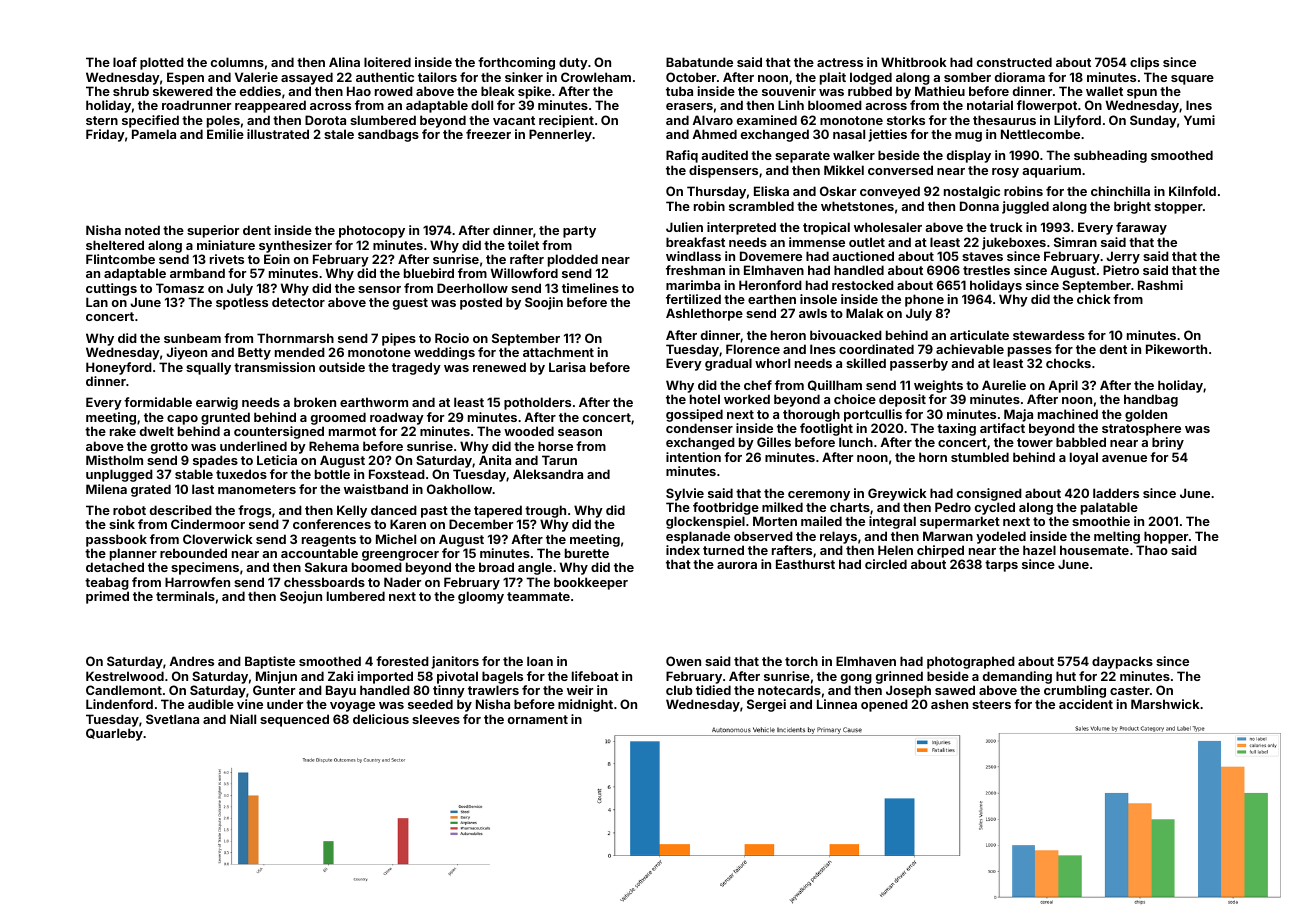 The image size is (1308, 924). What do you see at coordinates (683, 661) in the image?
I see `Owen` at bounding box center [683, 661].
